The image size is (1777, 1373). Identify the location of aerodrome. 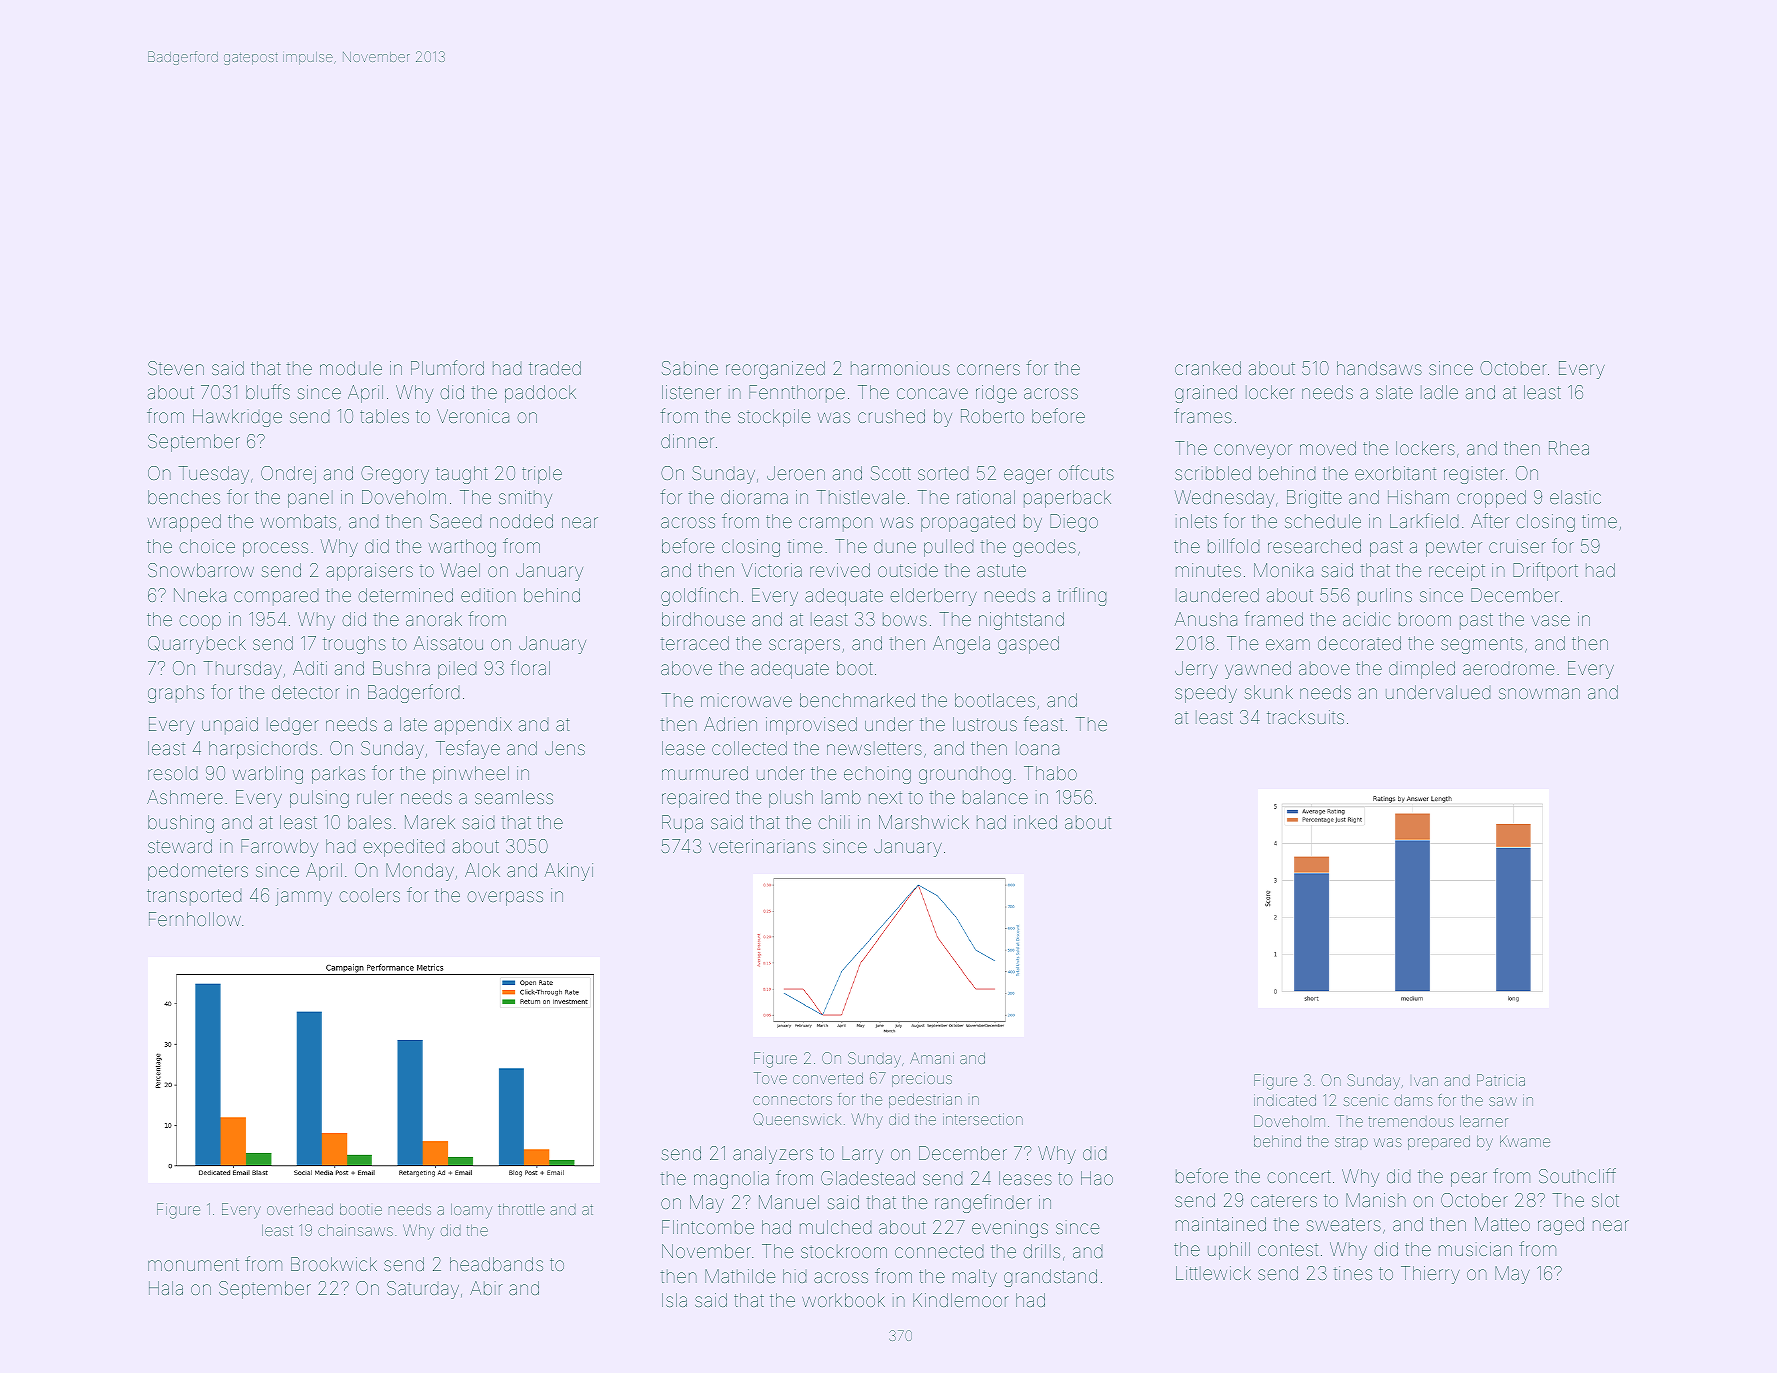
(1508, 669).
